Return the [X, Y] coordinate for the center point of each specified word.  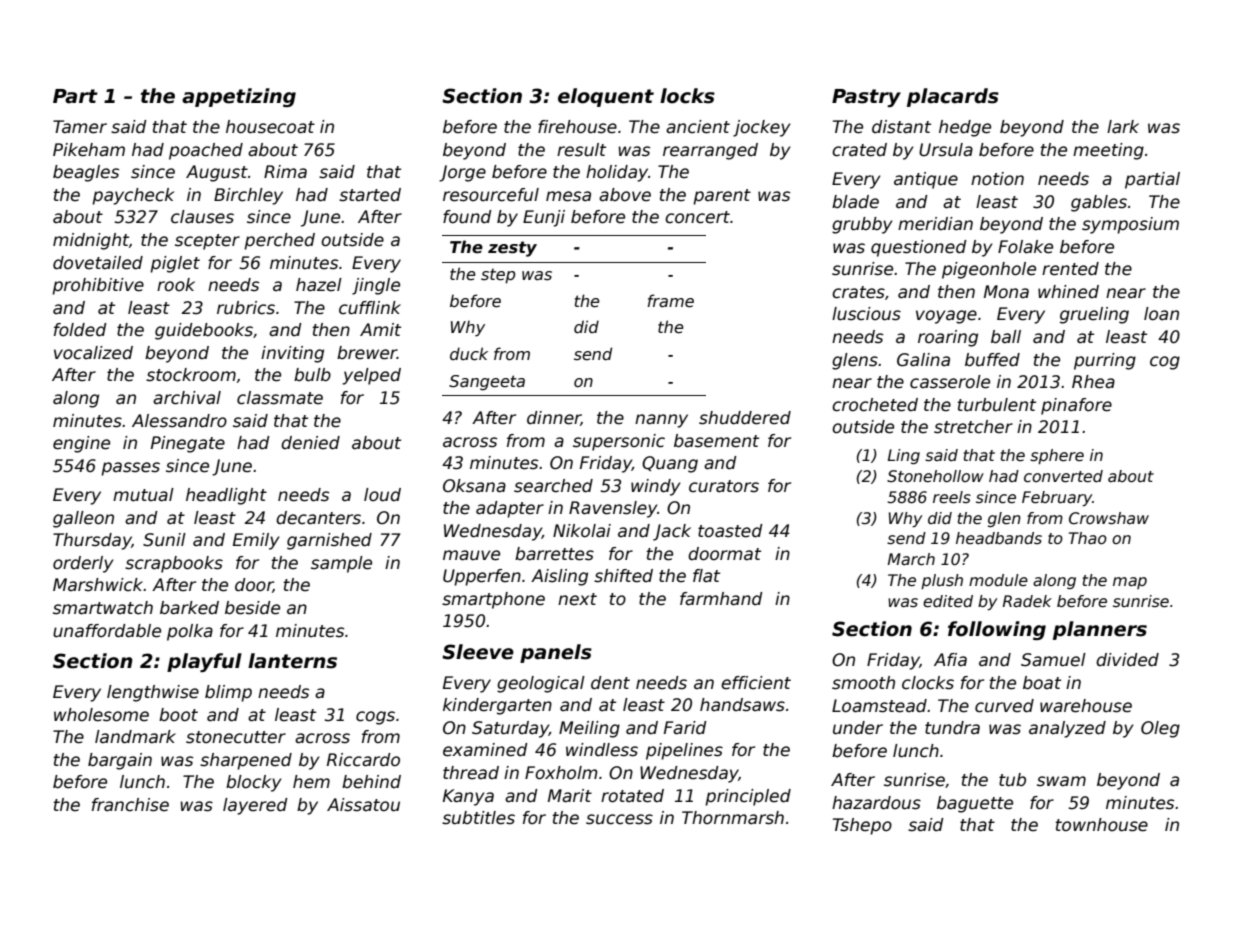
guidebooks [204, 331]
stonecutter [236, 737]
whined [1068, 292]
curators [724, 486]
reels [952, 497]
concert [697, 217]
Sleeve [478, 652]
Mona [1006, 292]
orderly [83, 564]
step [498, 276]
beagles [86, 173]
